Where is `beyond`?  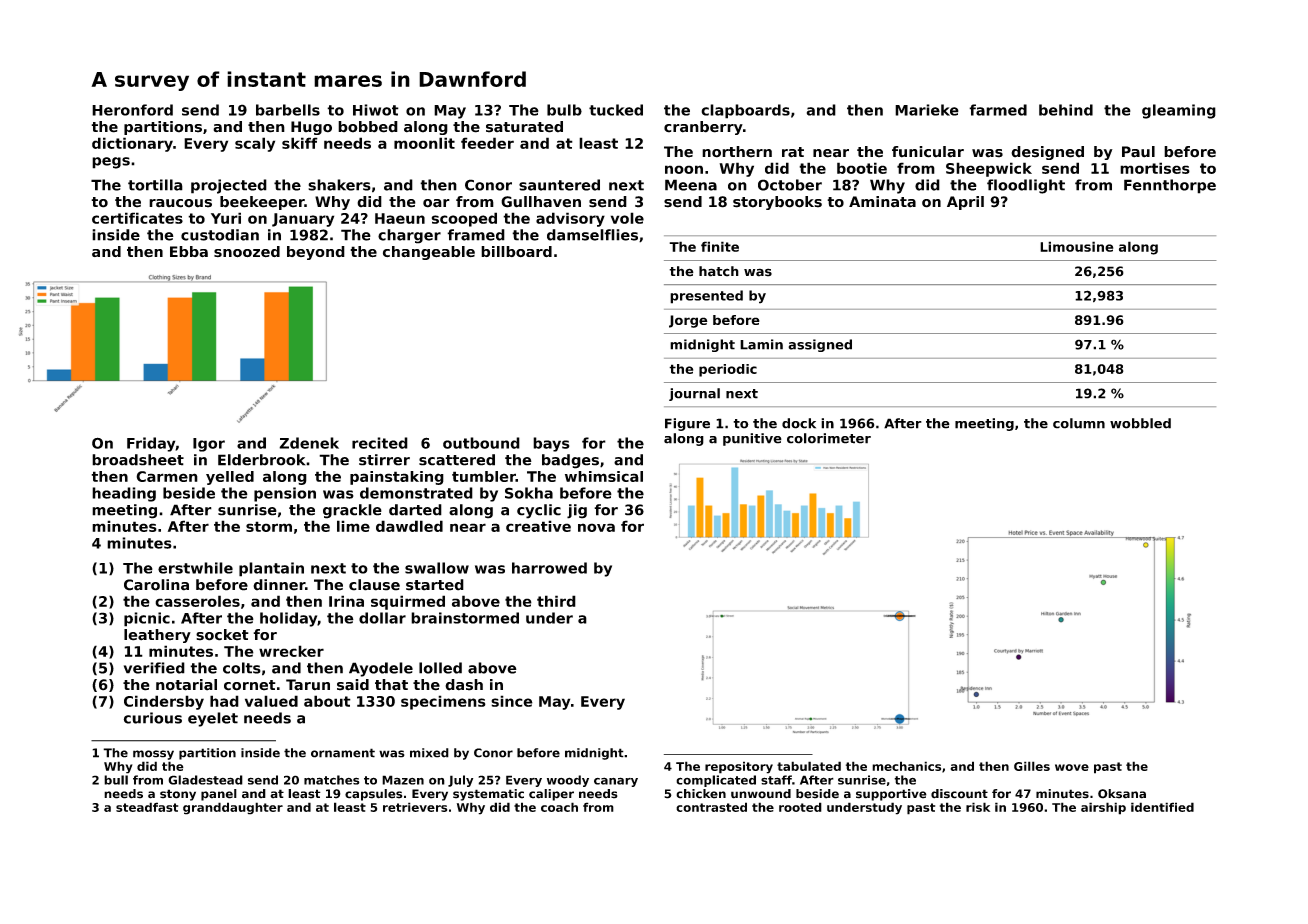
beyond is located at coordinates (316, 253).
